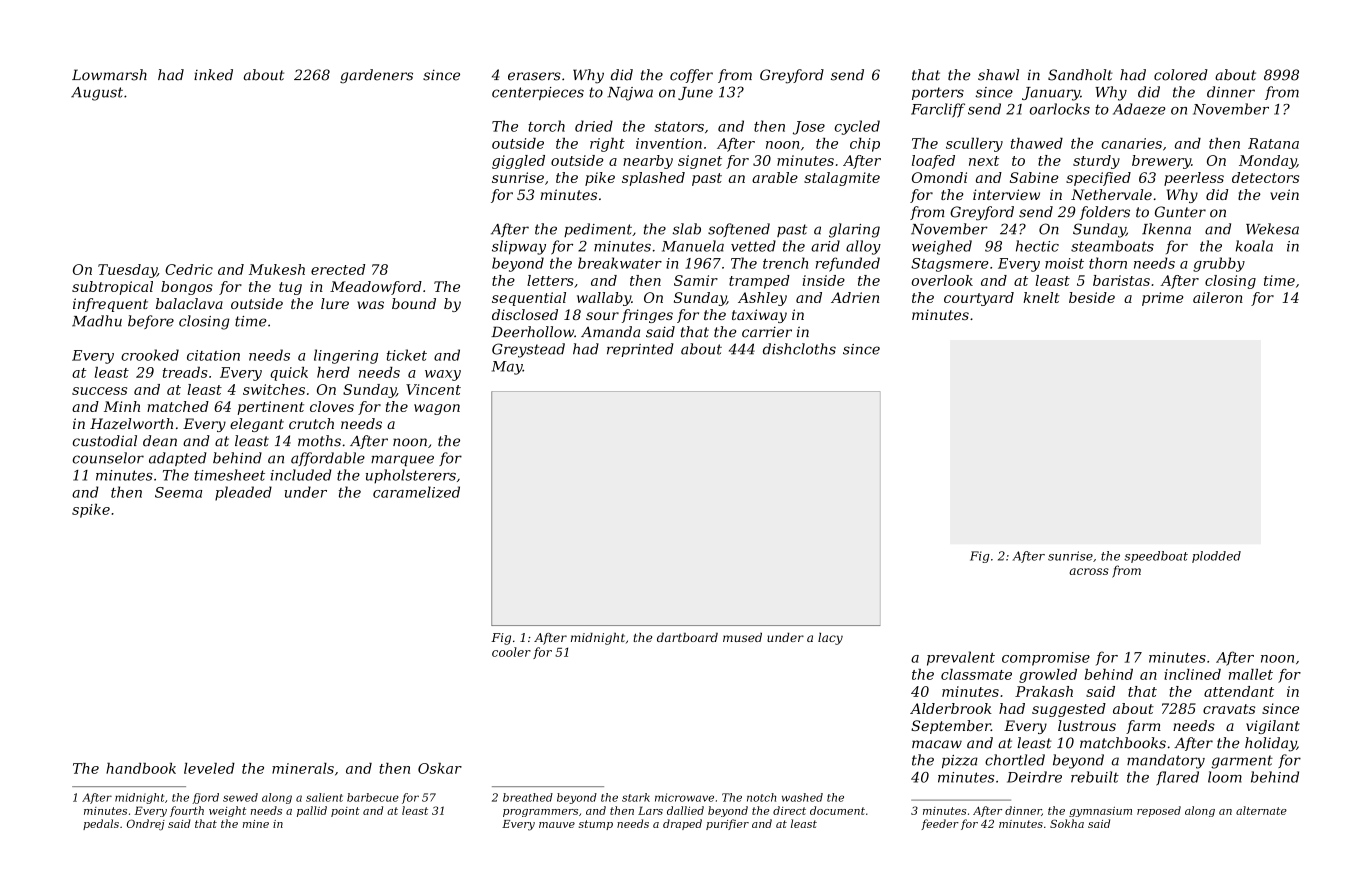 The height and width of the screenshot is (887, 1372). I want to click on Seema, so click(178, 492).
